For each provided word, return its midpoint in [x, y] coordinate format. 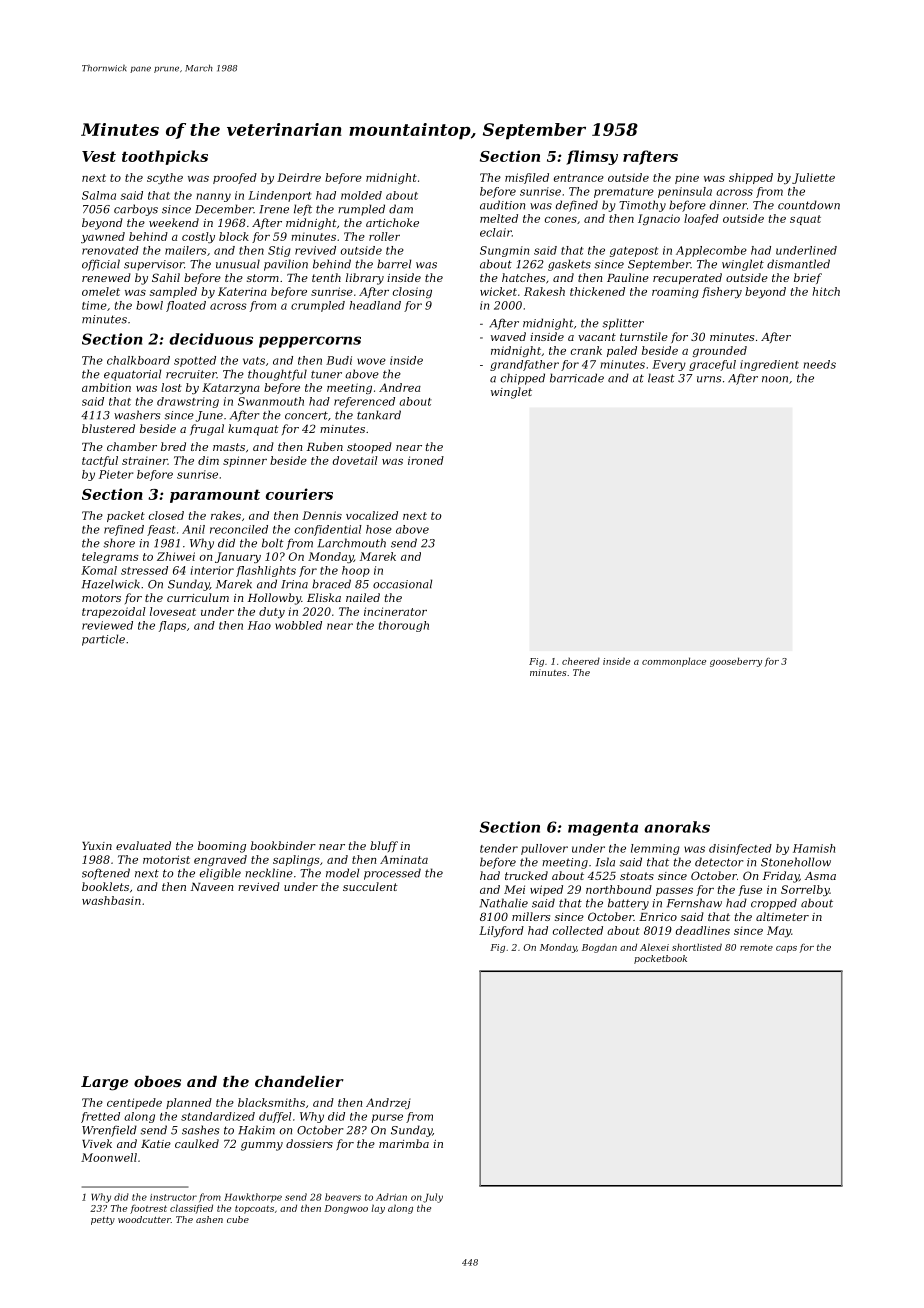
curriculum [198, 597]
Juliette [813, 178]
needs [819, 364]
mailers [186, 250]
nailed [363, 597]
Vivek [97, 1143]
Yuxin [97, 846]
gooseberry [736, 662]
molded [361, 195]
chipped [523, 379]
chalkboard [138, 360]
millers [531, 916]
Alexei [654, 947]
